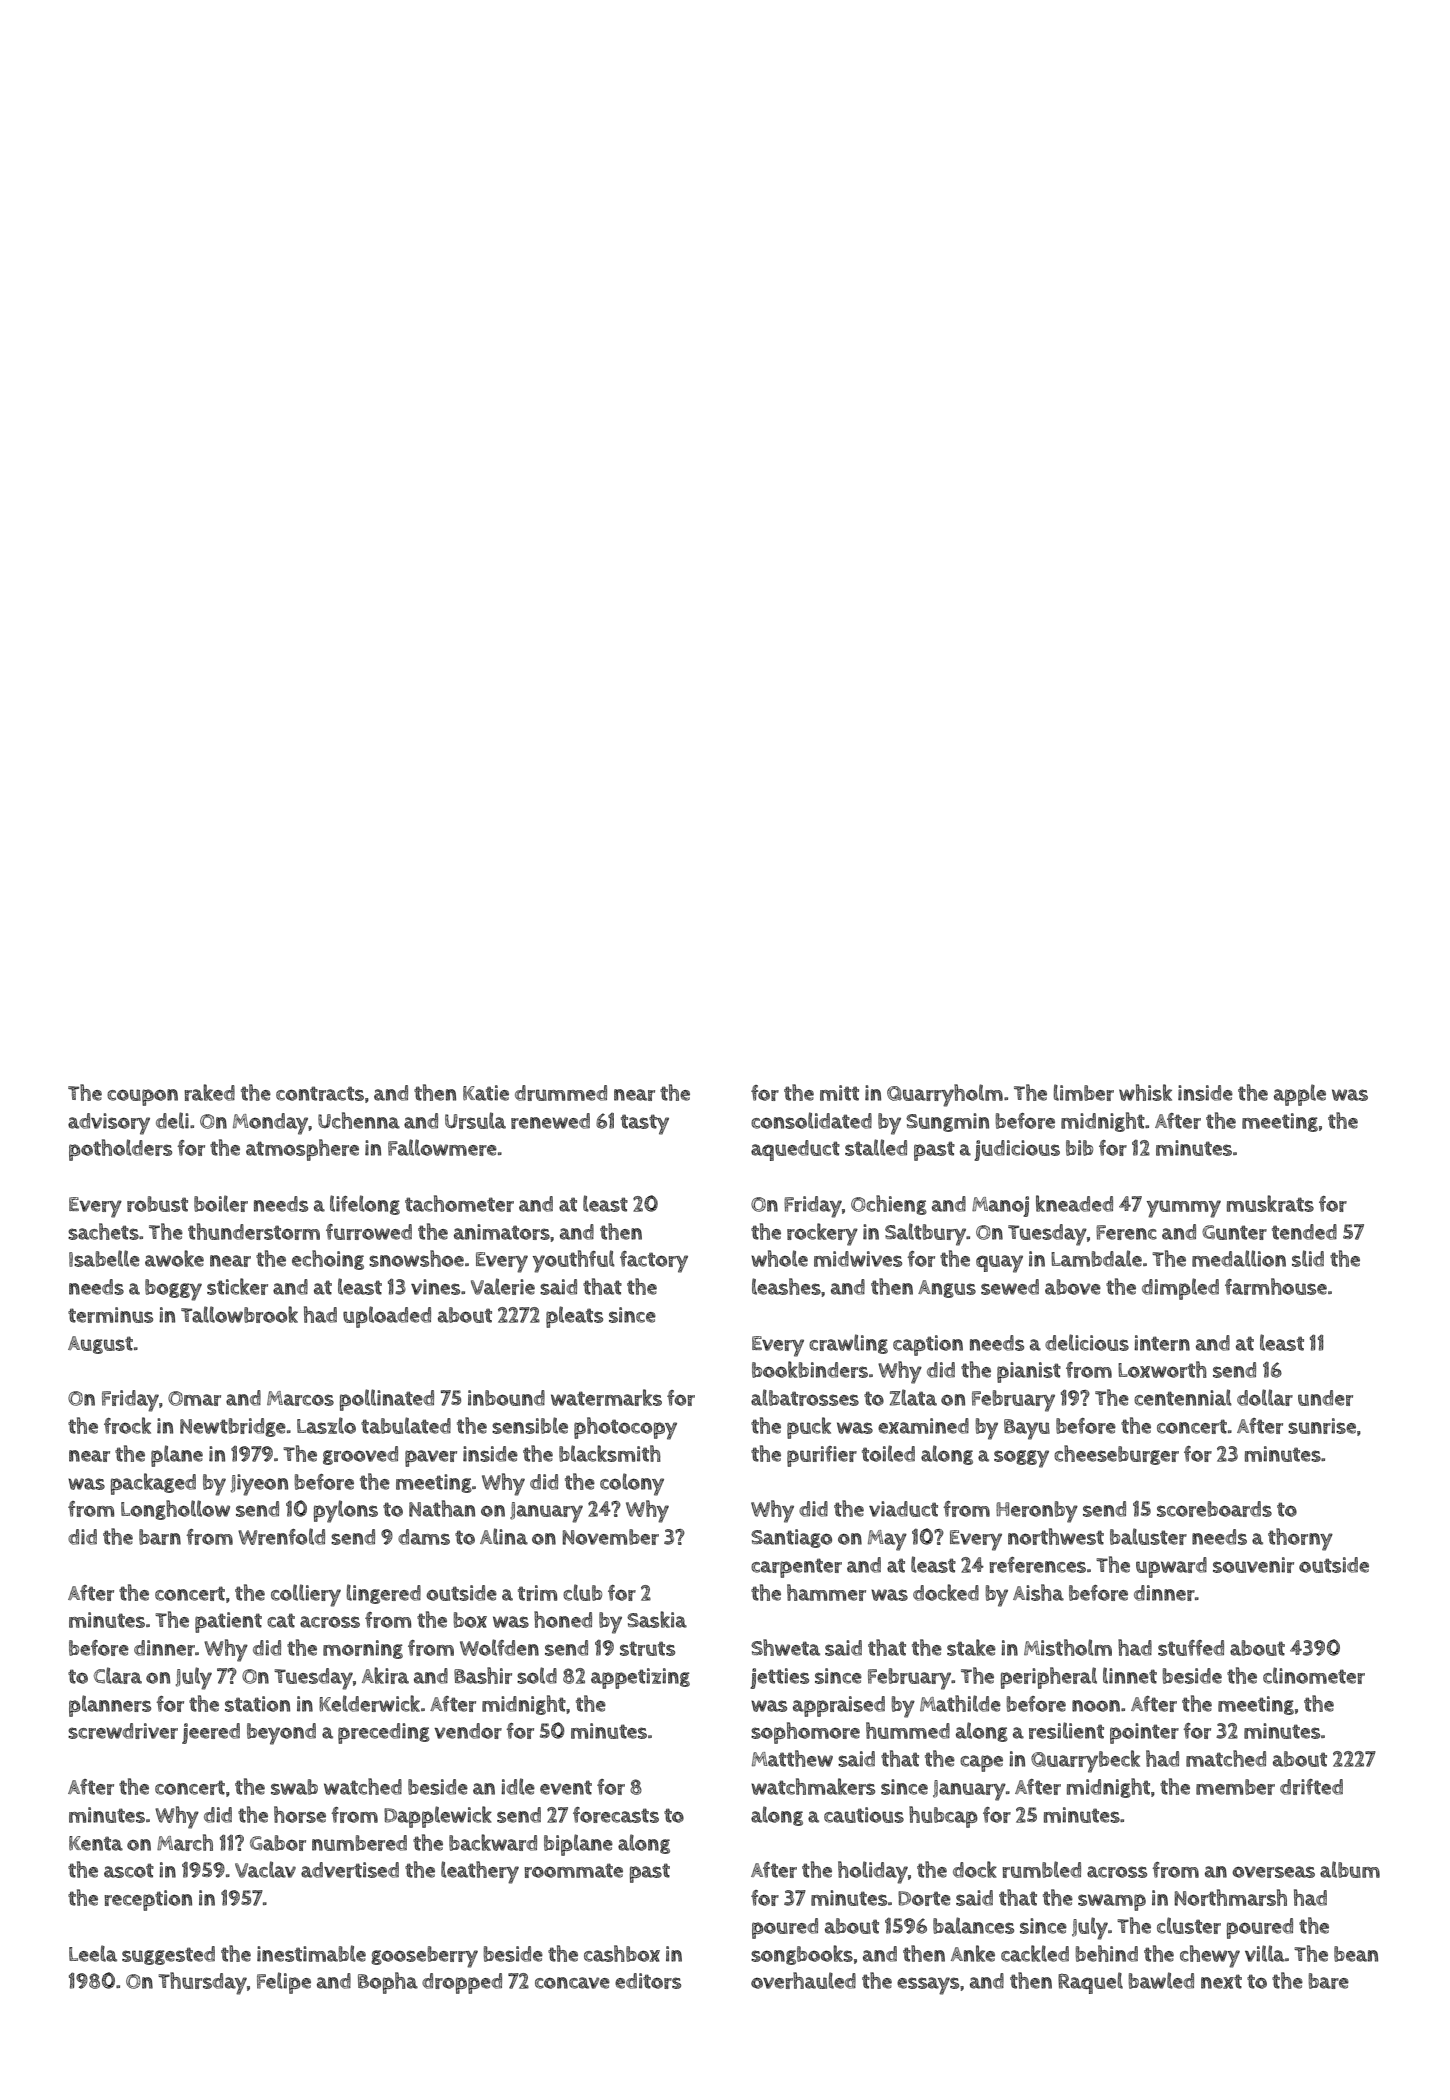 Image resolution: width=1450 pixels, height=2100 pixels. What do you see at coordinates (142, 1097) in the image?
I see `coupon` at bounding box center [142, 1097].
